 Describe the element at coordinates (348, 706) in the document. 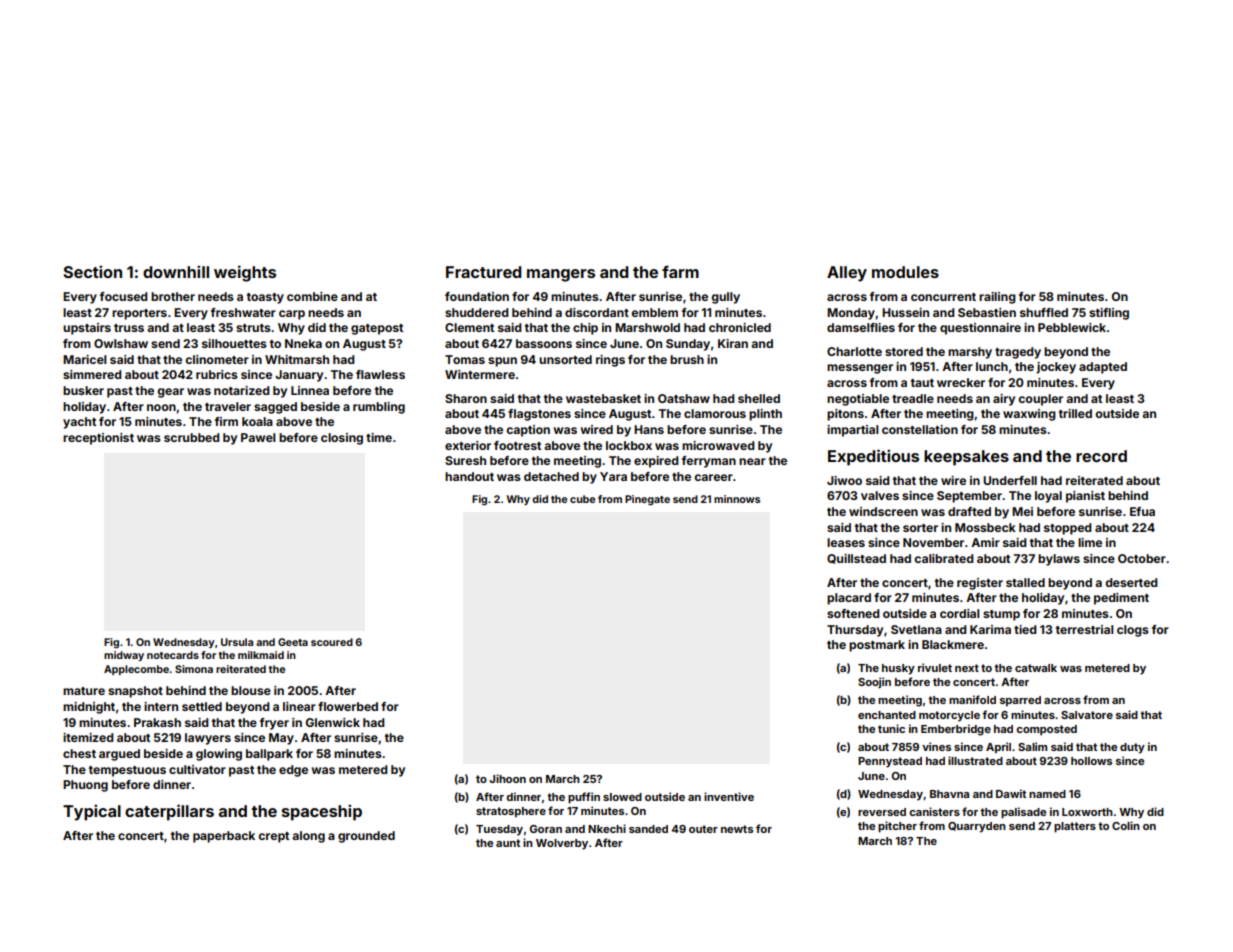

I see `flowerbed` at that location.
